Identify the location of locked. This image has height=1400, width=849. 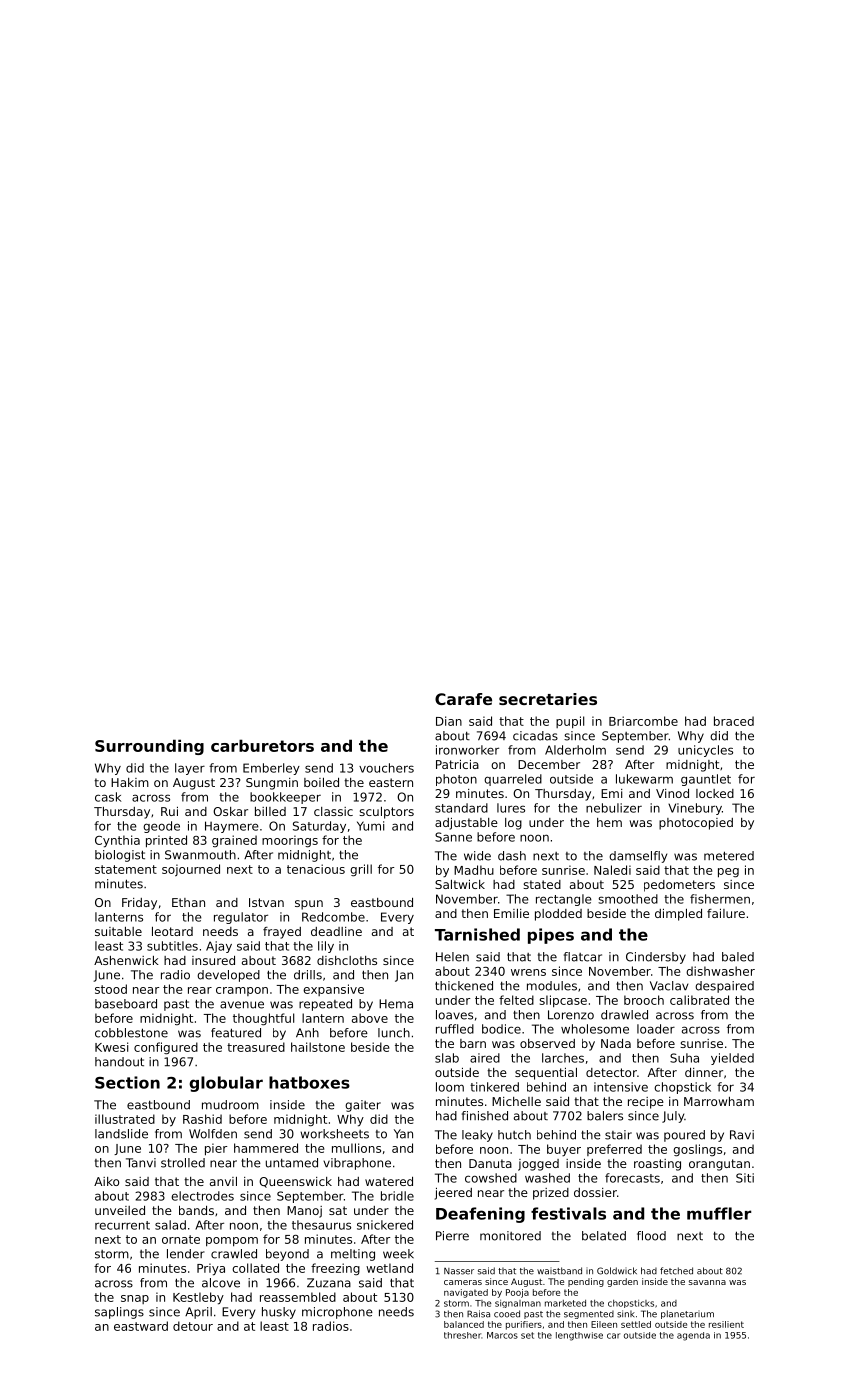
(715, 793).
